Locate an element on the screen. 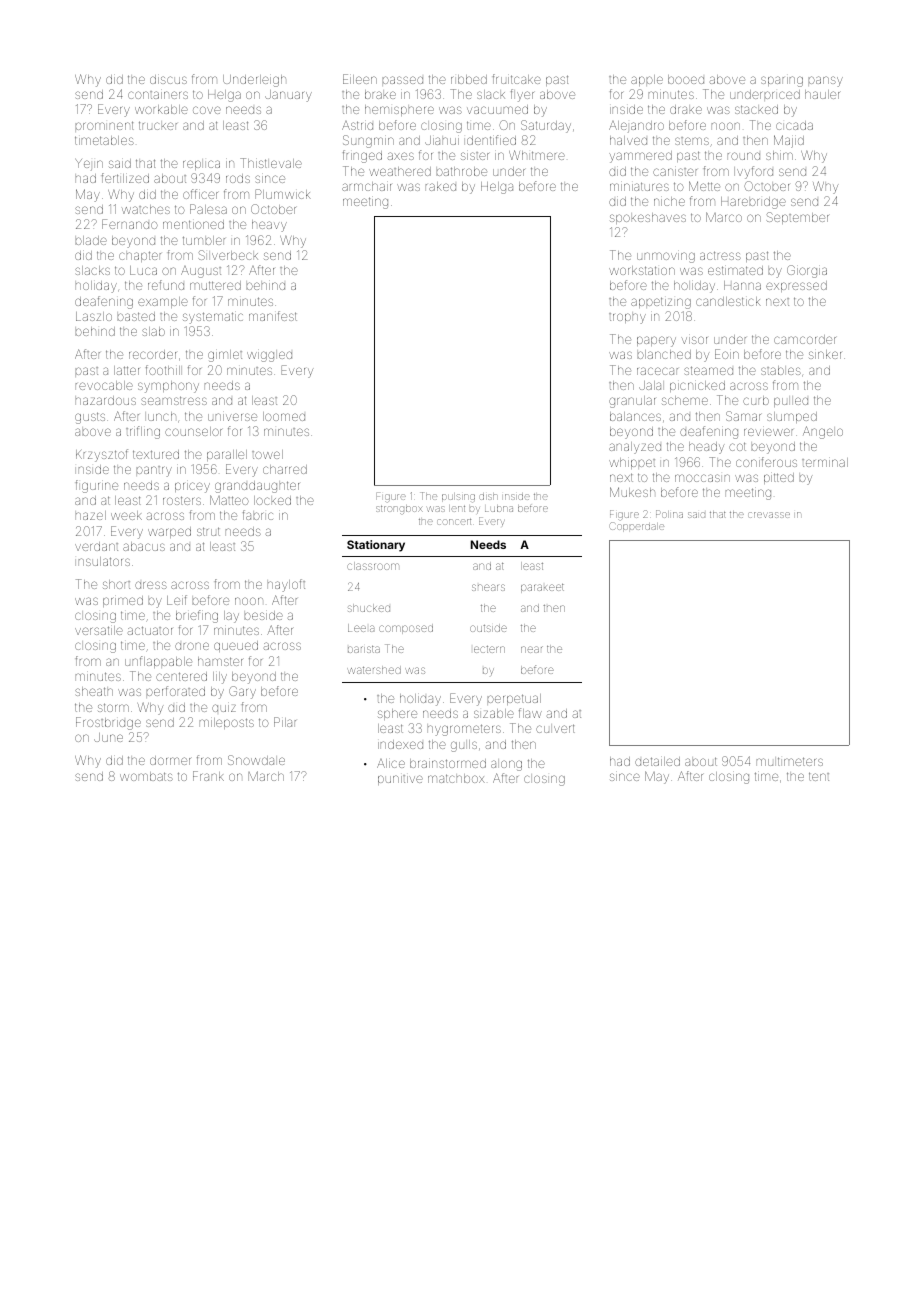 The width and height of the screenshot is (924, 1308). Eileen is located at coordinates (360, 79).
